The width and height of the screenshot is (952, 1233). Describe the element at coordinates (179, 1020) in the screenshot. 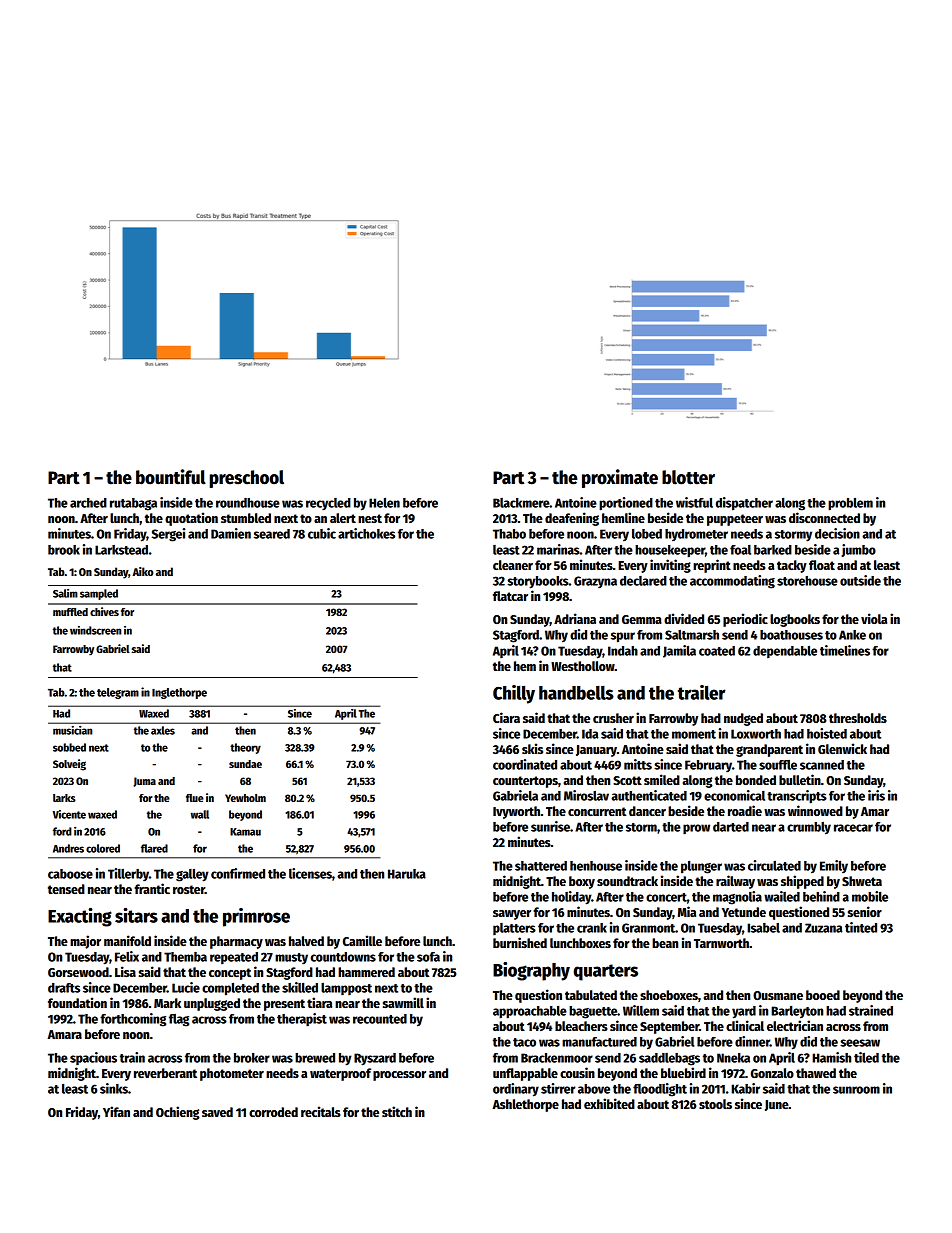

I see `flag` at that location.
